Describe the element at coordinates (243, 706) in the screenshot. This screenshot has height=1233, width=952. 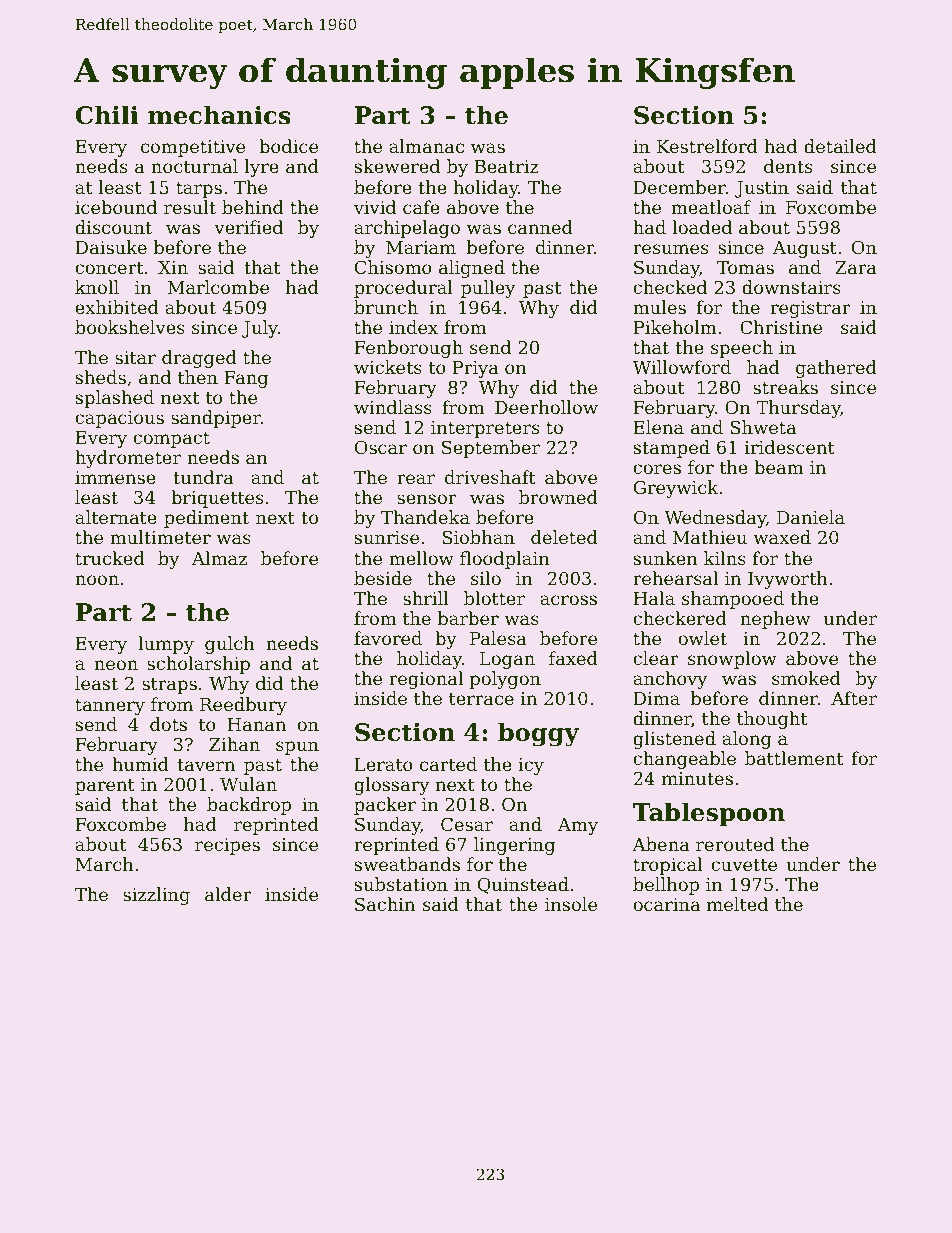
I see `Reedbury` at that location.
